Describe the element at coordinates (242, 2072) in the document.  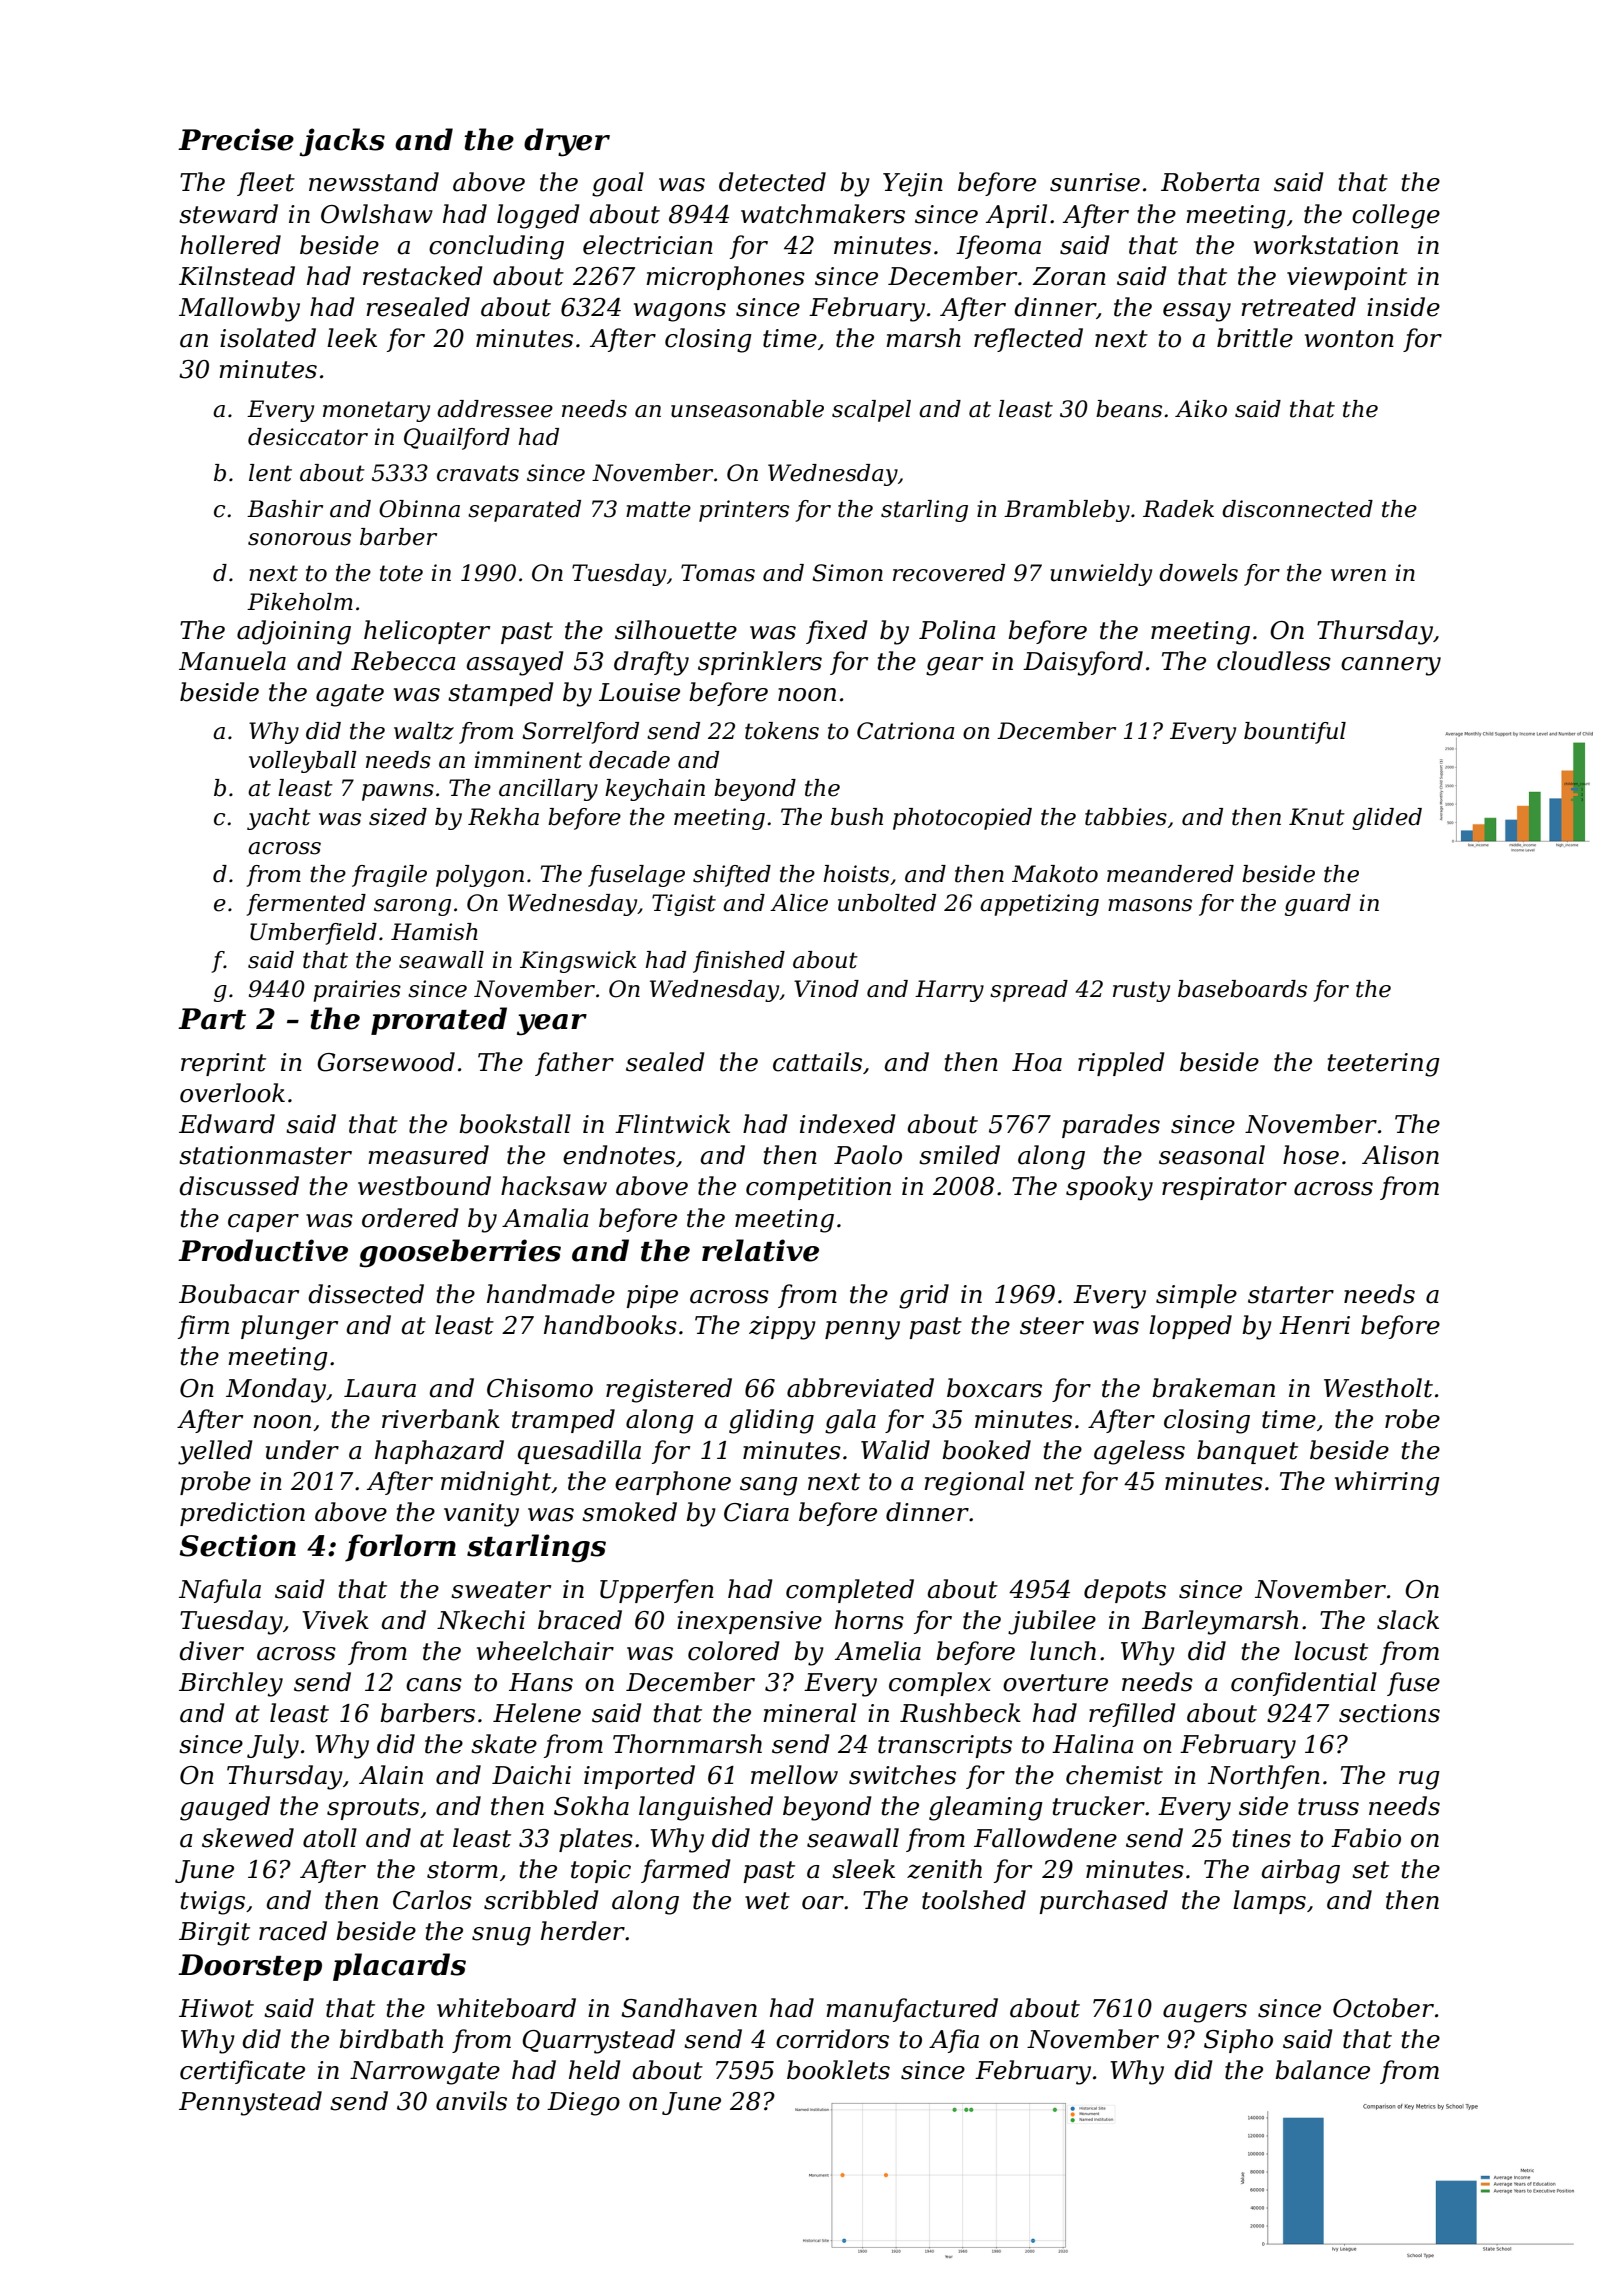
I see `certificate` at that location.
